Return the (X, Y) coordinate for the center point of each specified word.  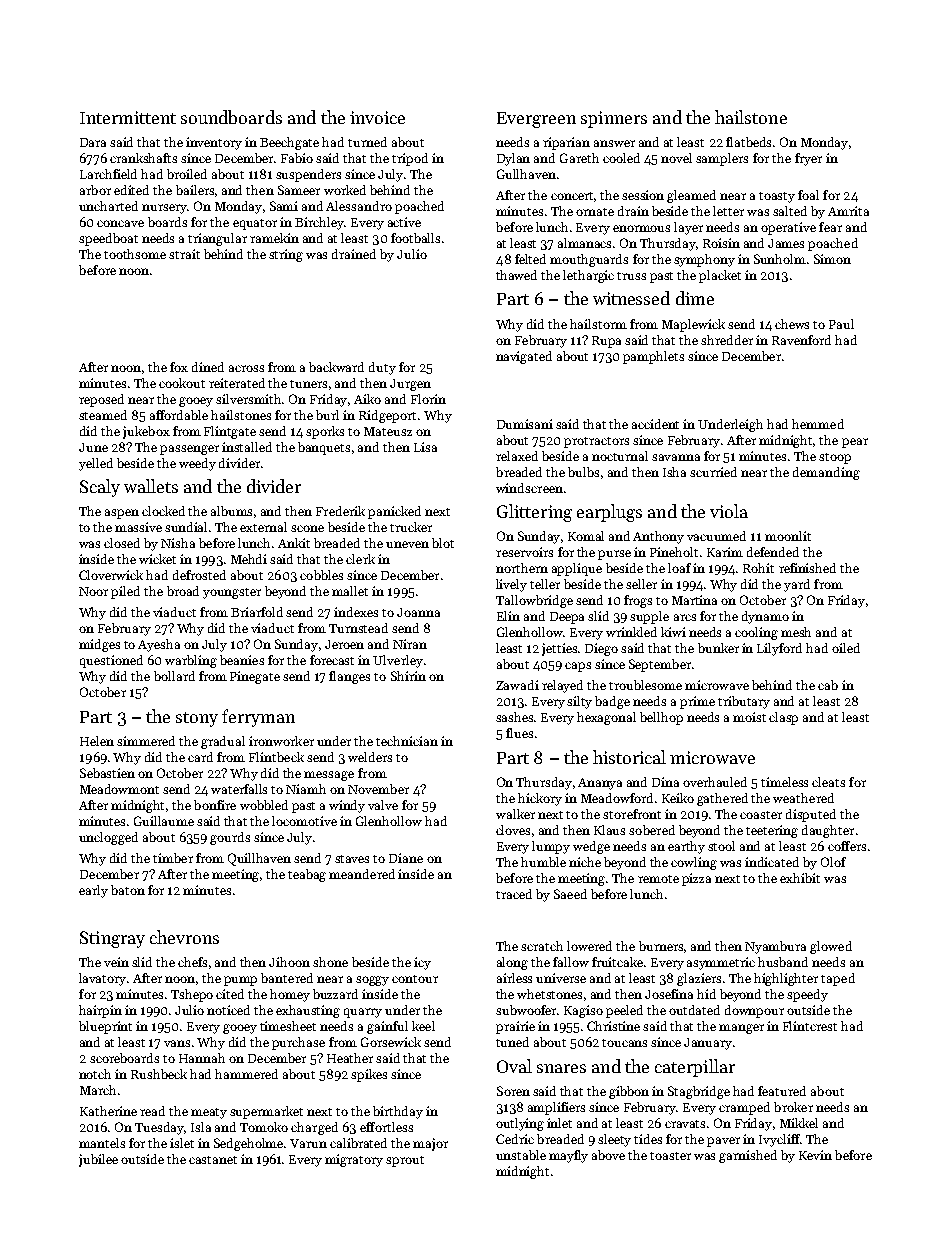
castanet (213, 1160)
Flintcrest (810, 1026)
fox (179, 367)
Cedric (515, 1139)
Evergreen (536, 120)
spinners (614, 119)
